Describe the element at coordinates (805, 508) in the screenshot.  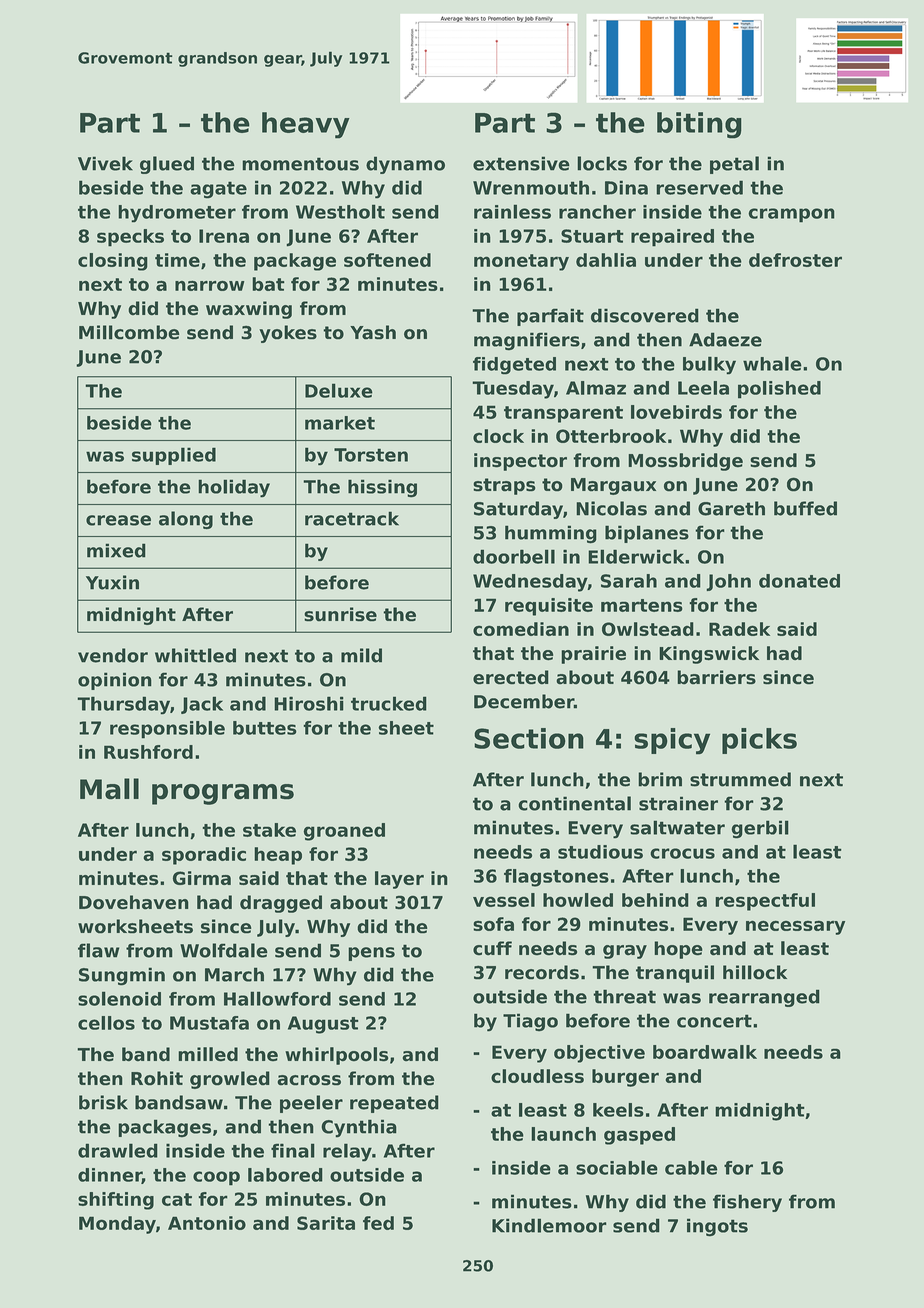
I see `buffed` at that location.
